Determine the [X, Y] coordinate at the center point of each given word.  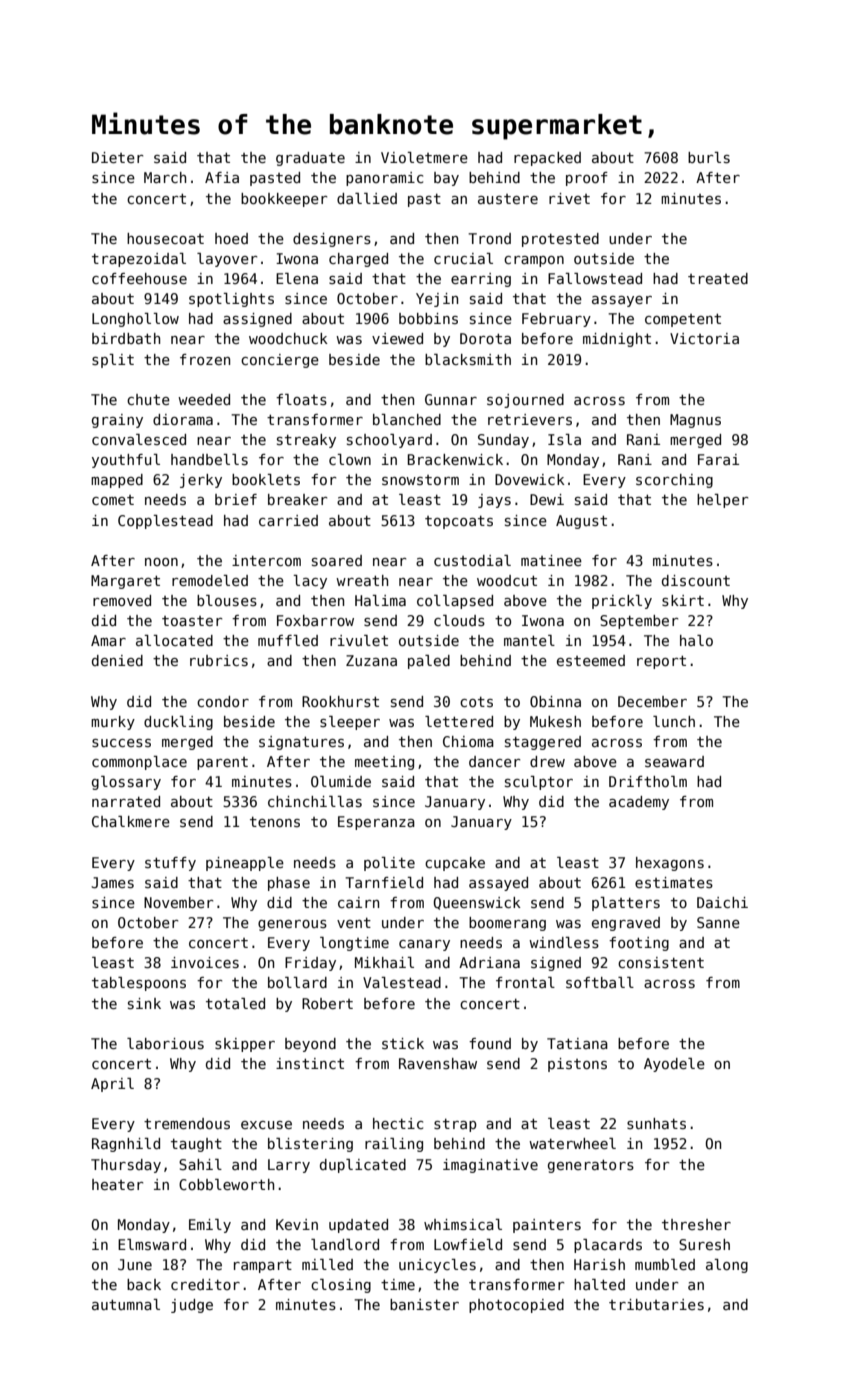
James [112, 882]
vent [354, 923]
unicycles [437, 1266]
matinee [551, 560]
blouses [227, 600]
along [727, 1266]
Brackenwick [455, 459]
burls [709, 157]
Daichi [722, 902]
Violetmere [424, 157]
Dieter [118, 157]
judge [192, 1306]
